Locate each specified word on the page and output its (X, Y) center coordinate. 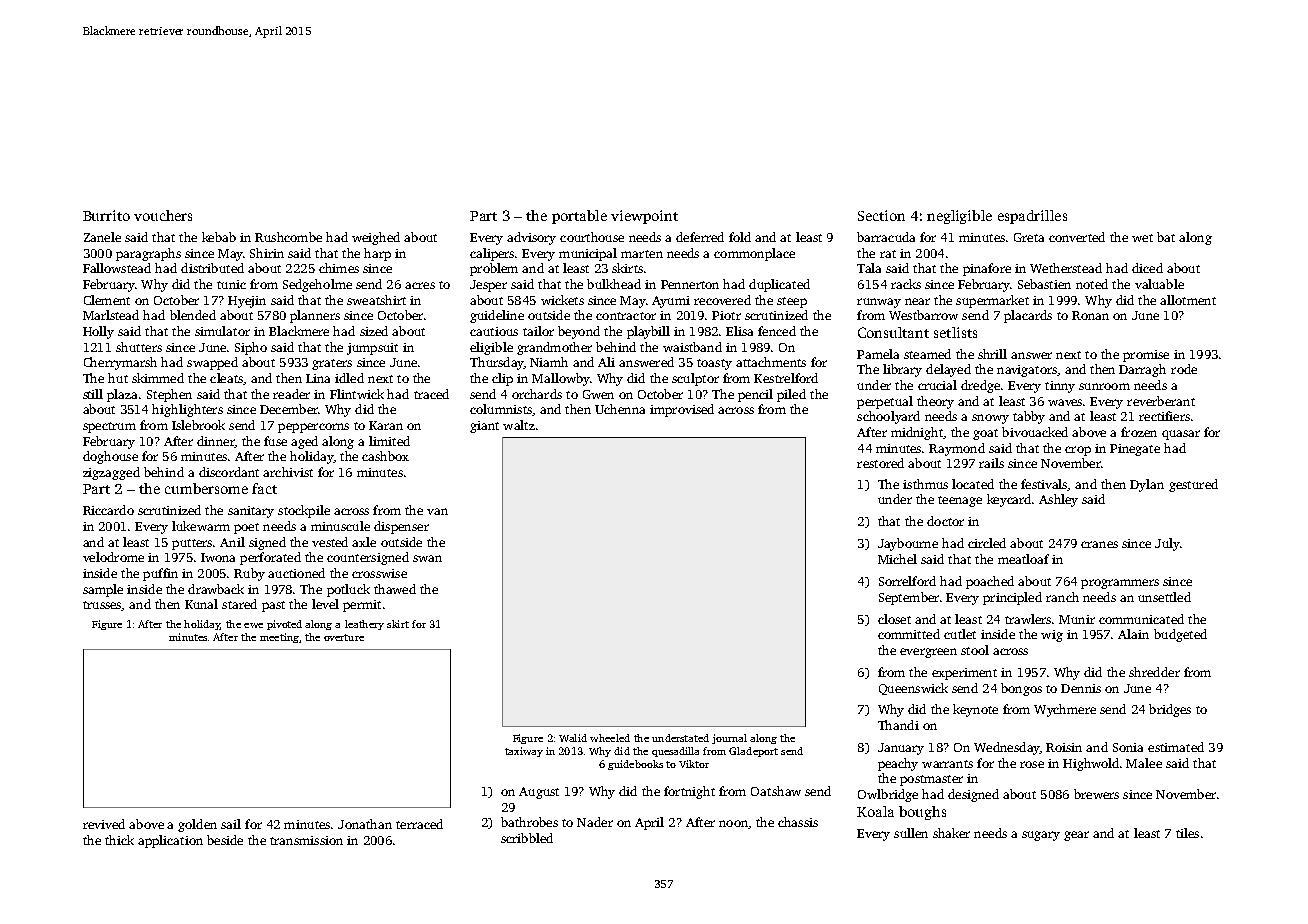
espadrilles (1032, 217)
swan (427, 558)
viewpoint (644, 217)
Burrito (106, 215)
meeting (279, 638)
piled (791, 395)
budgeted (1180, 635)
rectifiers (1164, 416)
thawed (395, 589)
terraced (419, 824)
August (539, 793)
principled (1012, 598)
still (93, 394)
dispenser (401, 527)
